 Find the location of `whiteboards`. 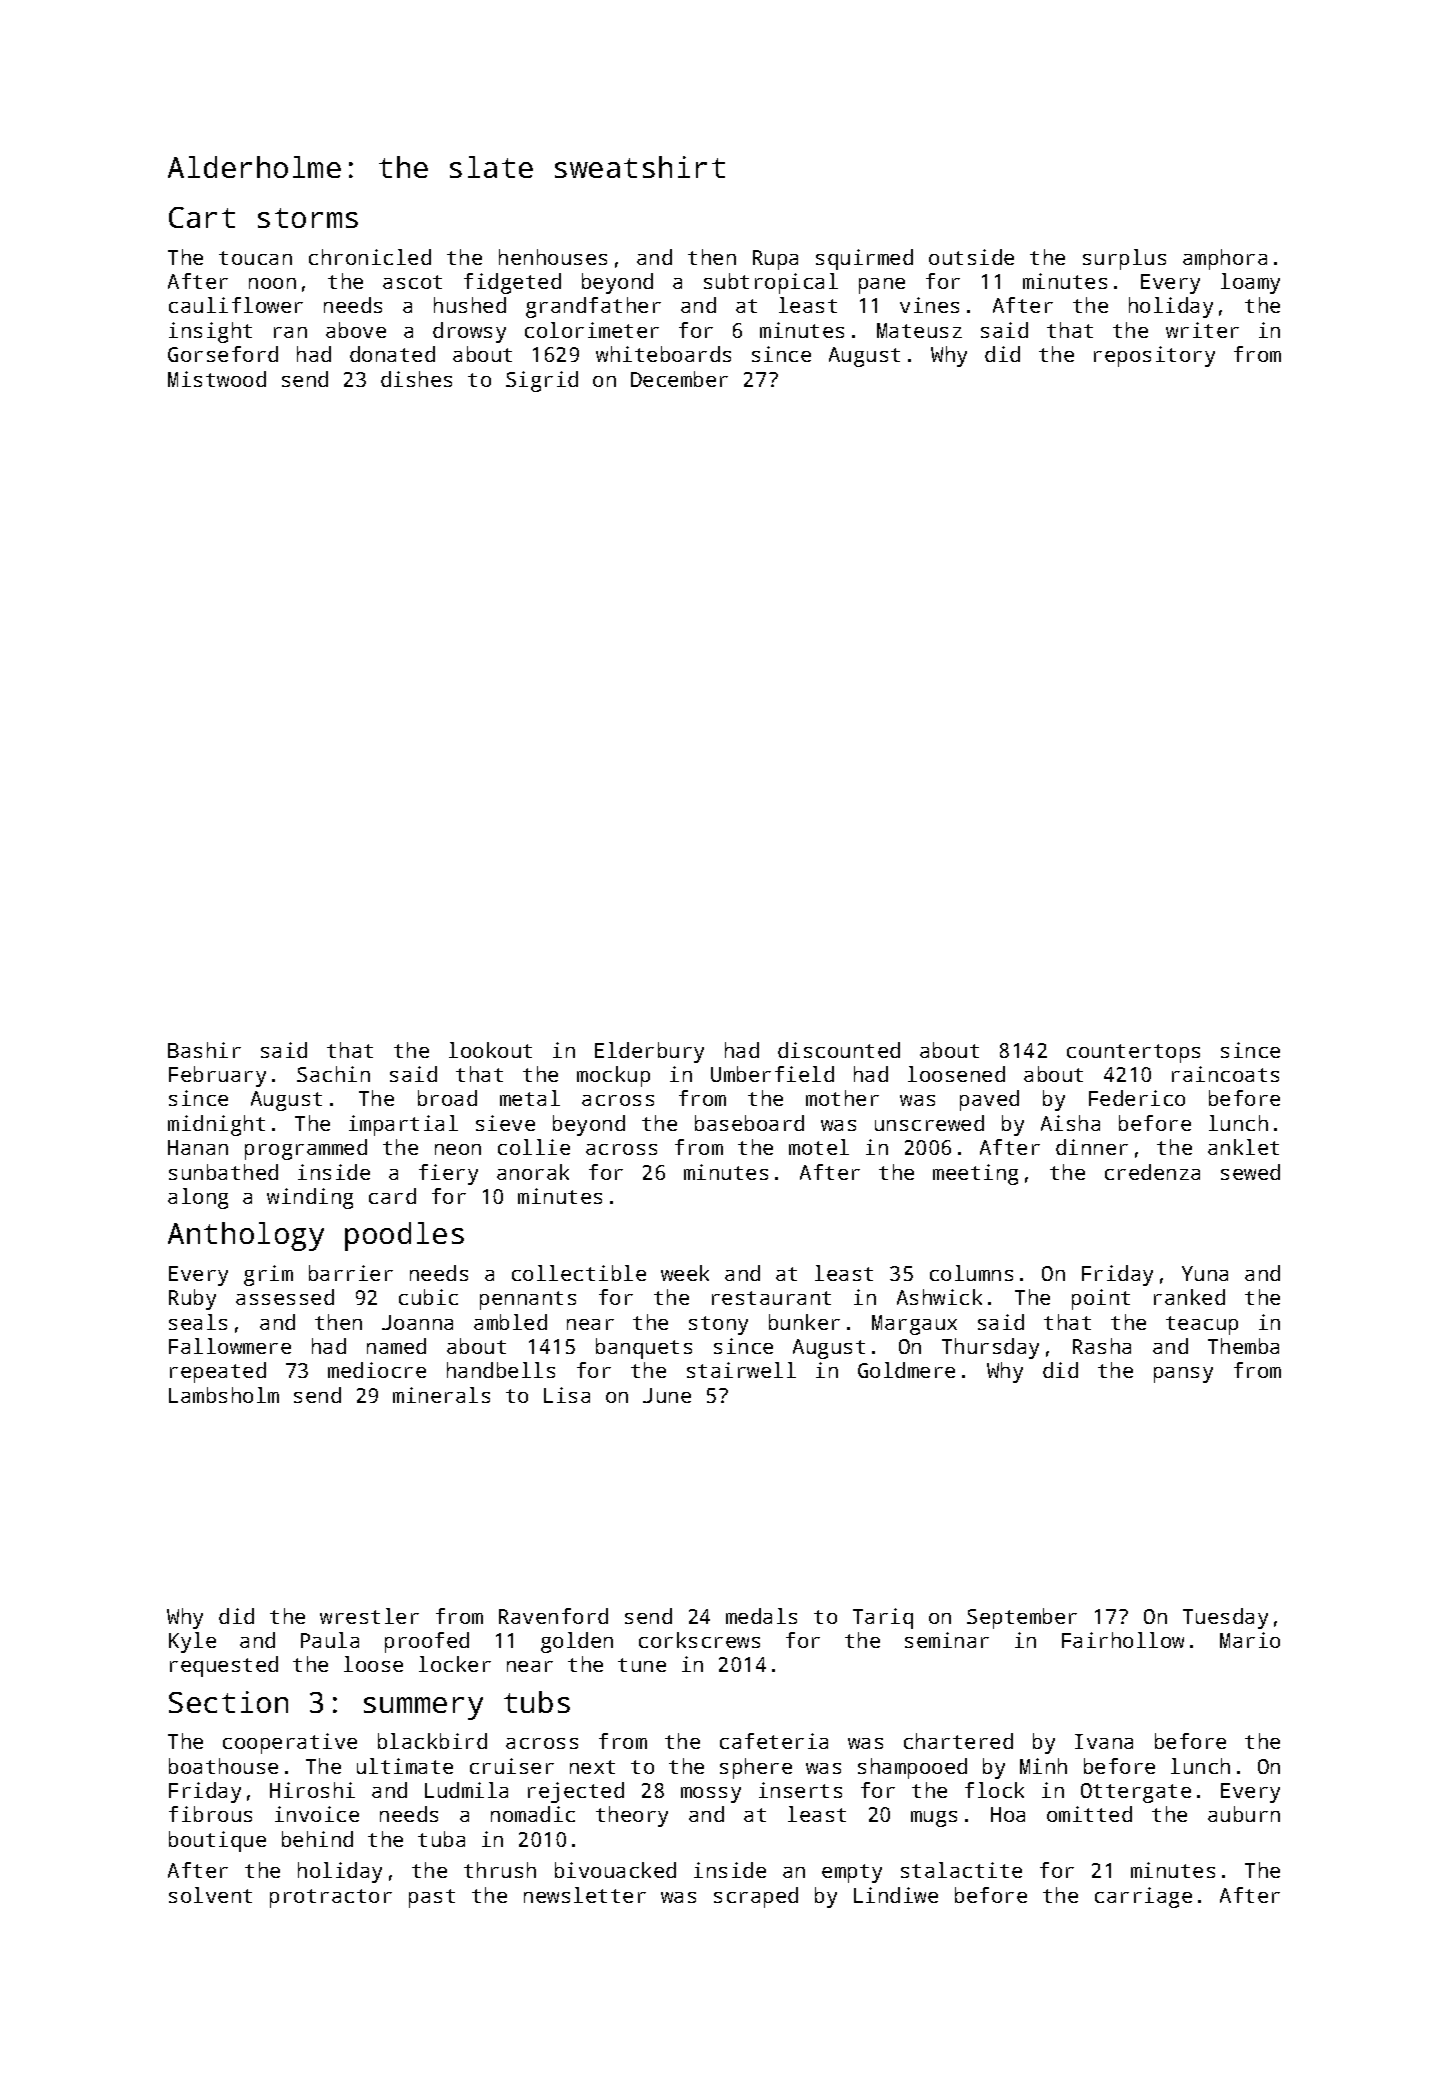

whiteboards is located at coordinates (663, 354).
